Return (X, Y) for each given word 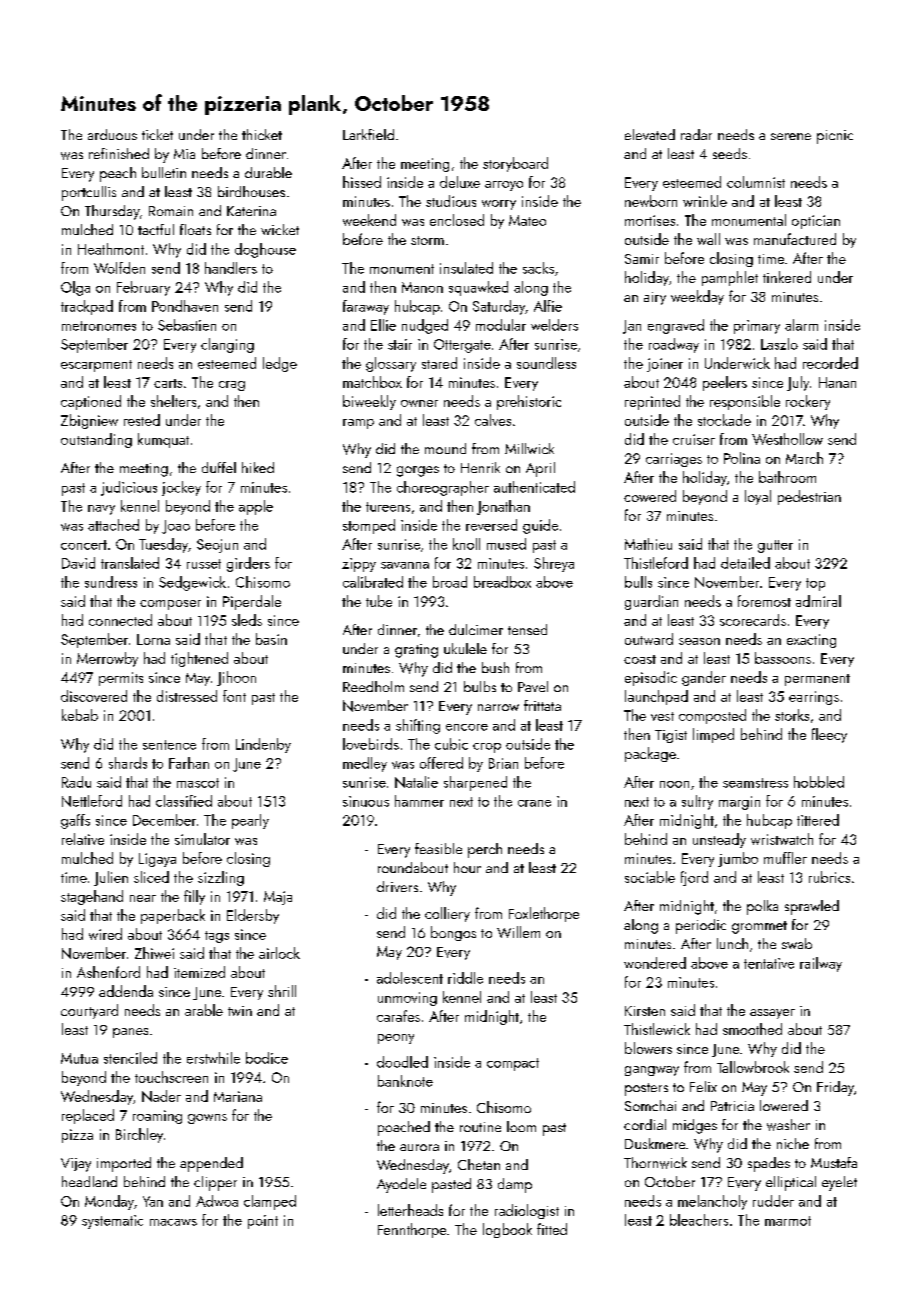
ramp (358, 424)
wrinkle (705, 201)
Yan (153, 1201)
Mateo (527, 220)
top (815, 584)
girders (248, 564)
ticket (157, 134)
